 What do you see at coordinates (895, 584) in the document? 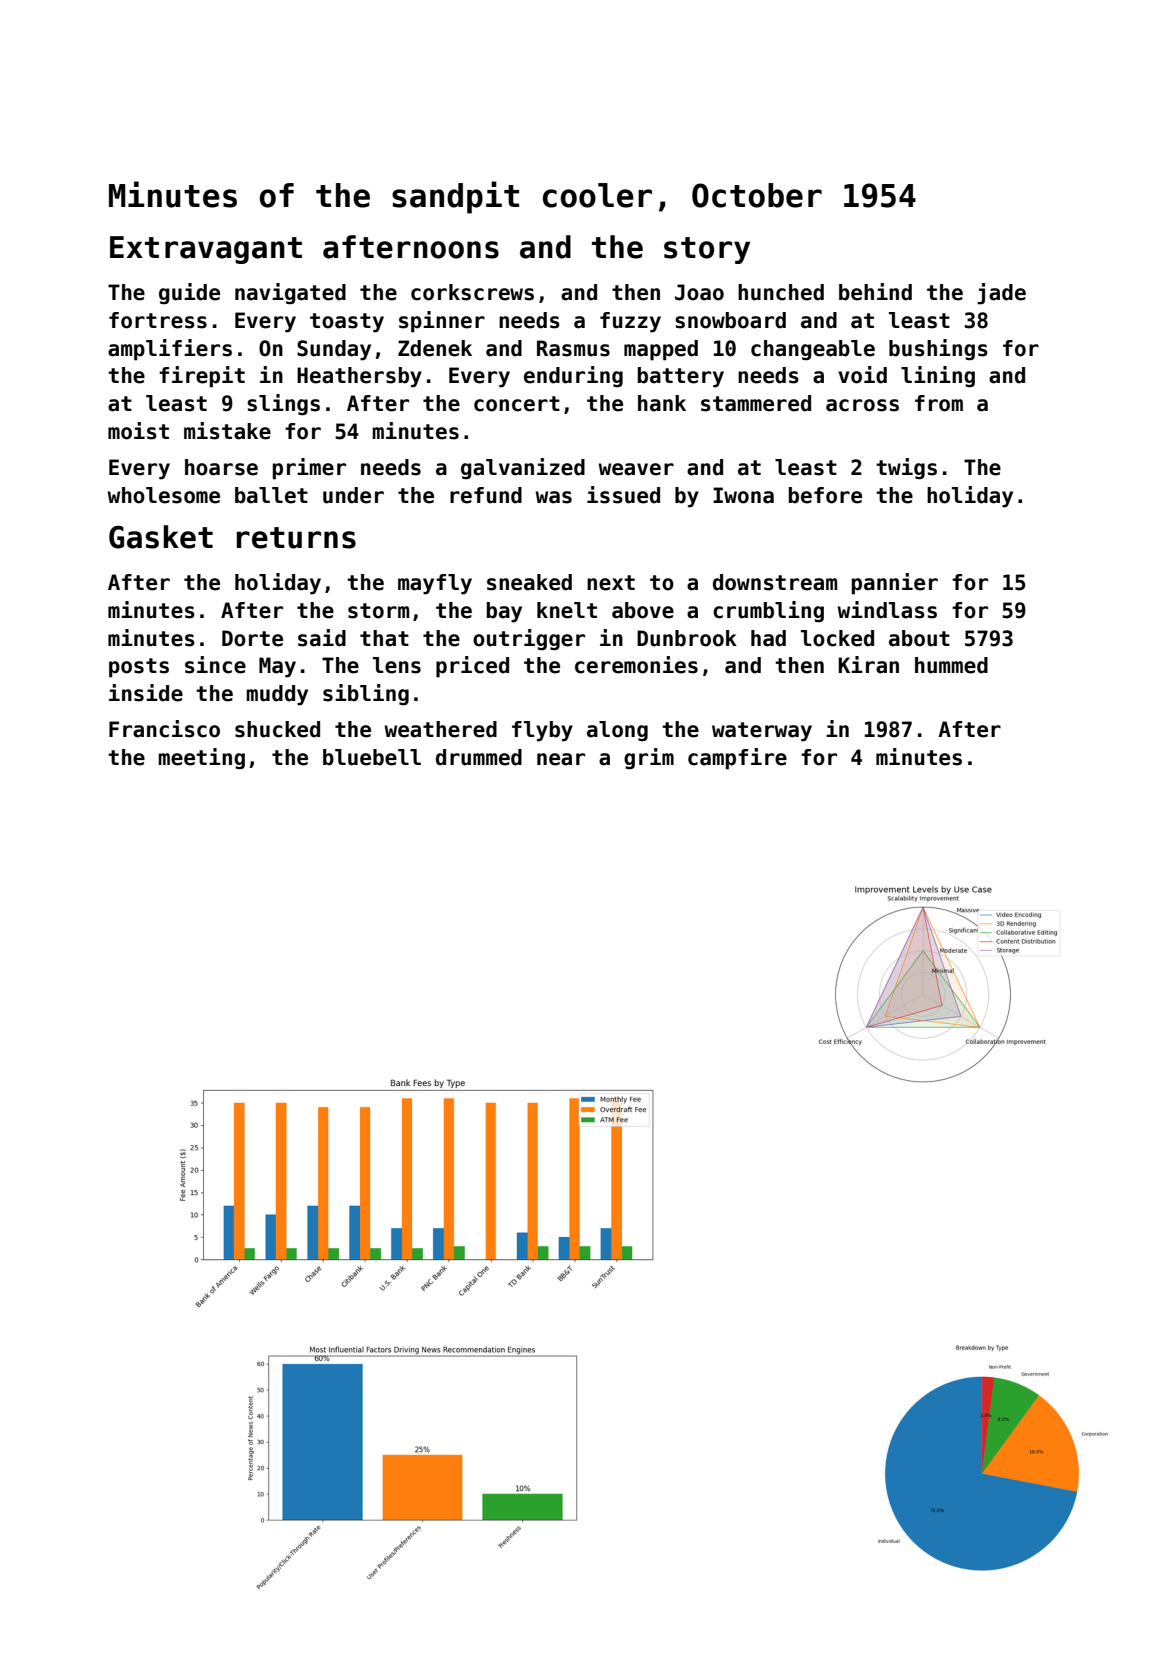
I see `pannier` at bounding box center [895, 584].
